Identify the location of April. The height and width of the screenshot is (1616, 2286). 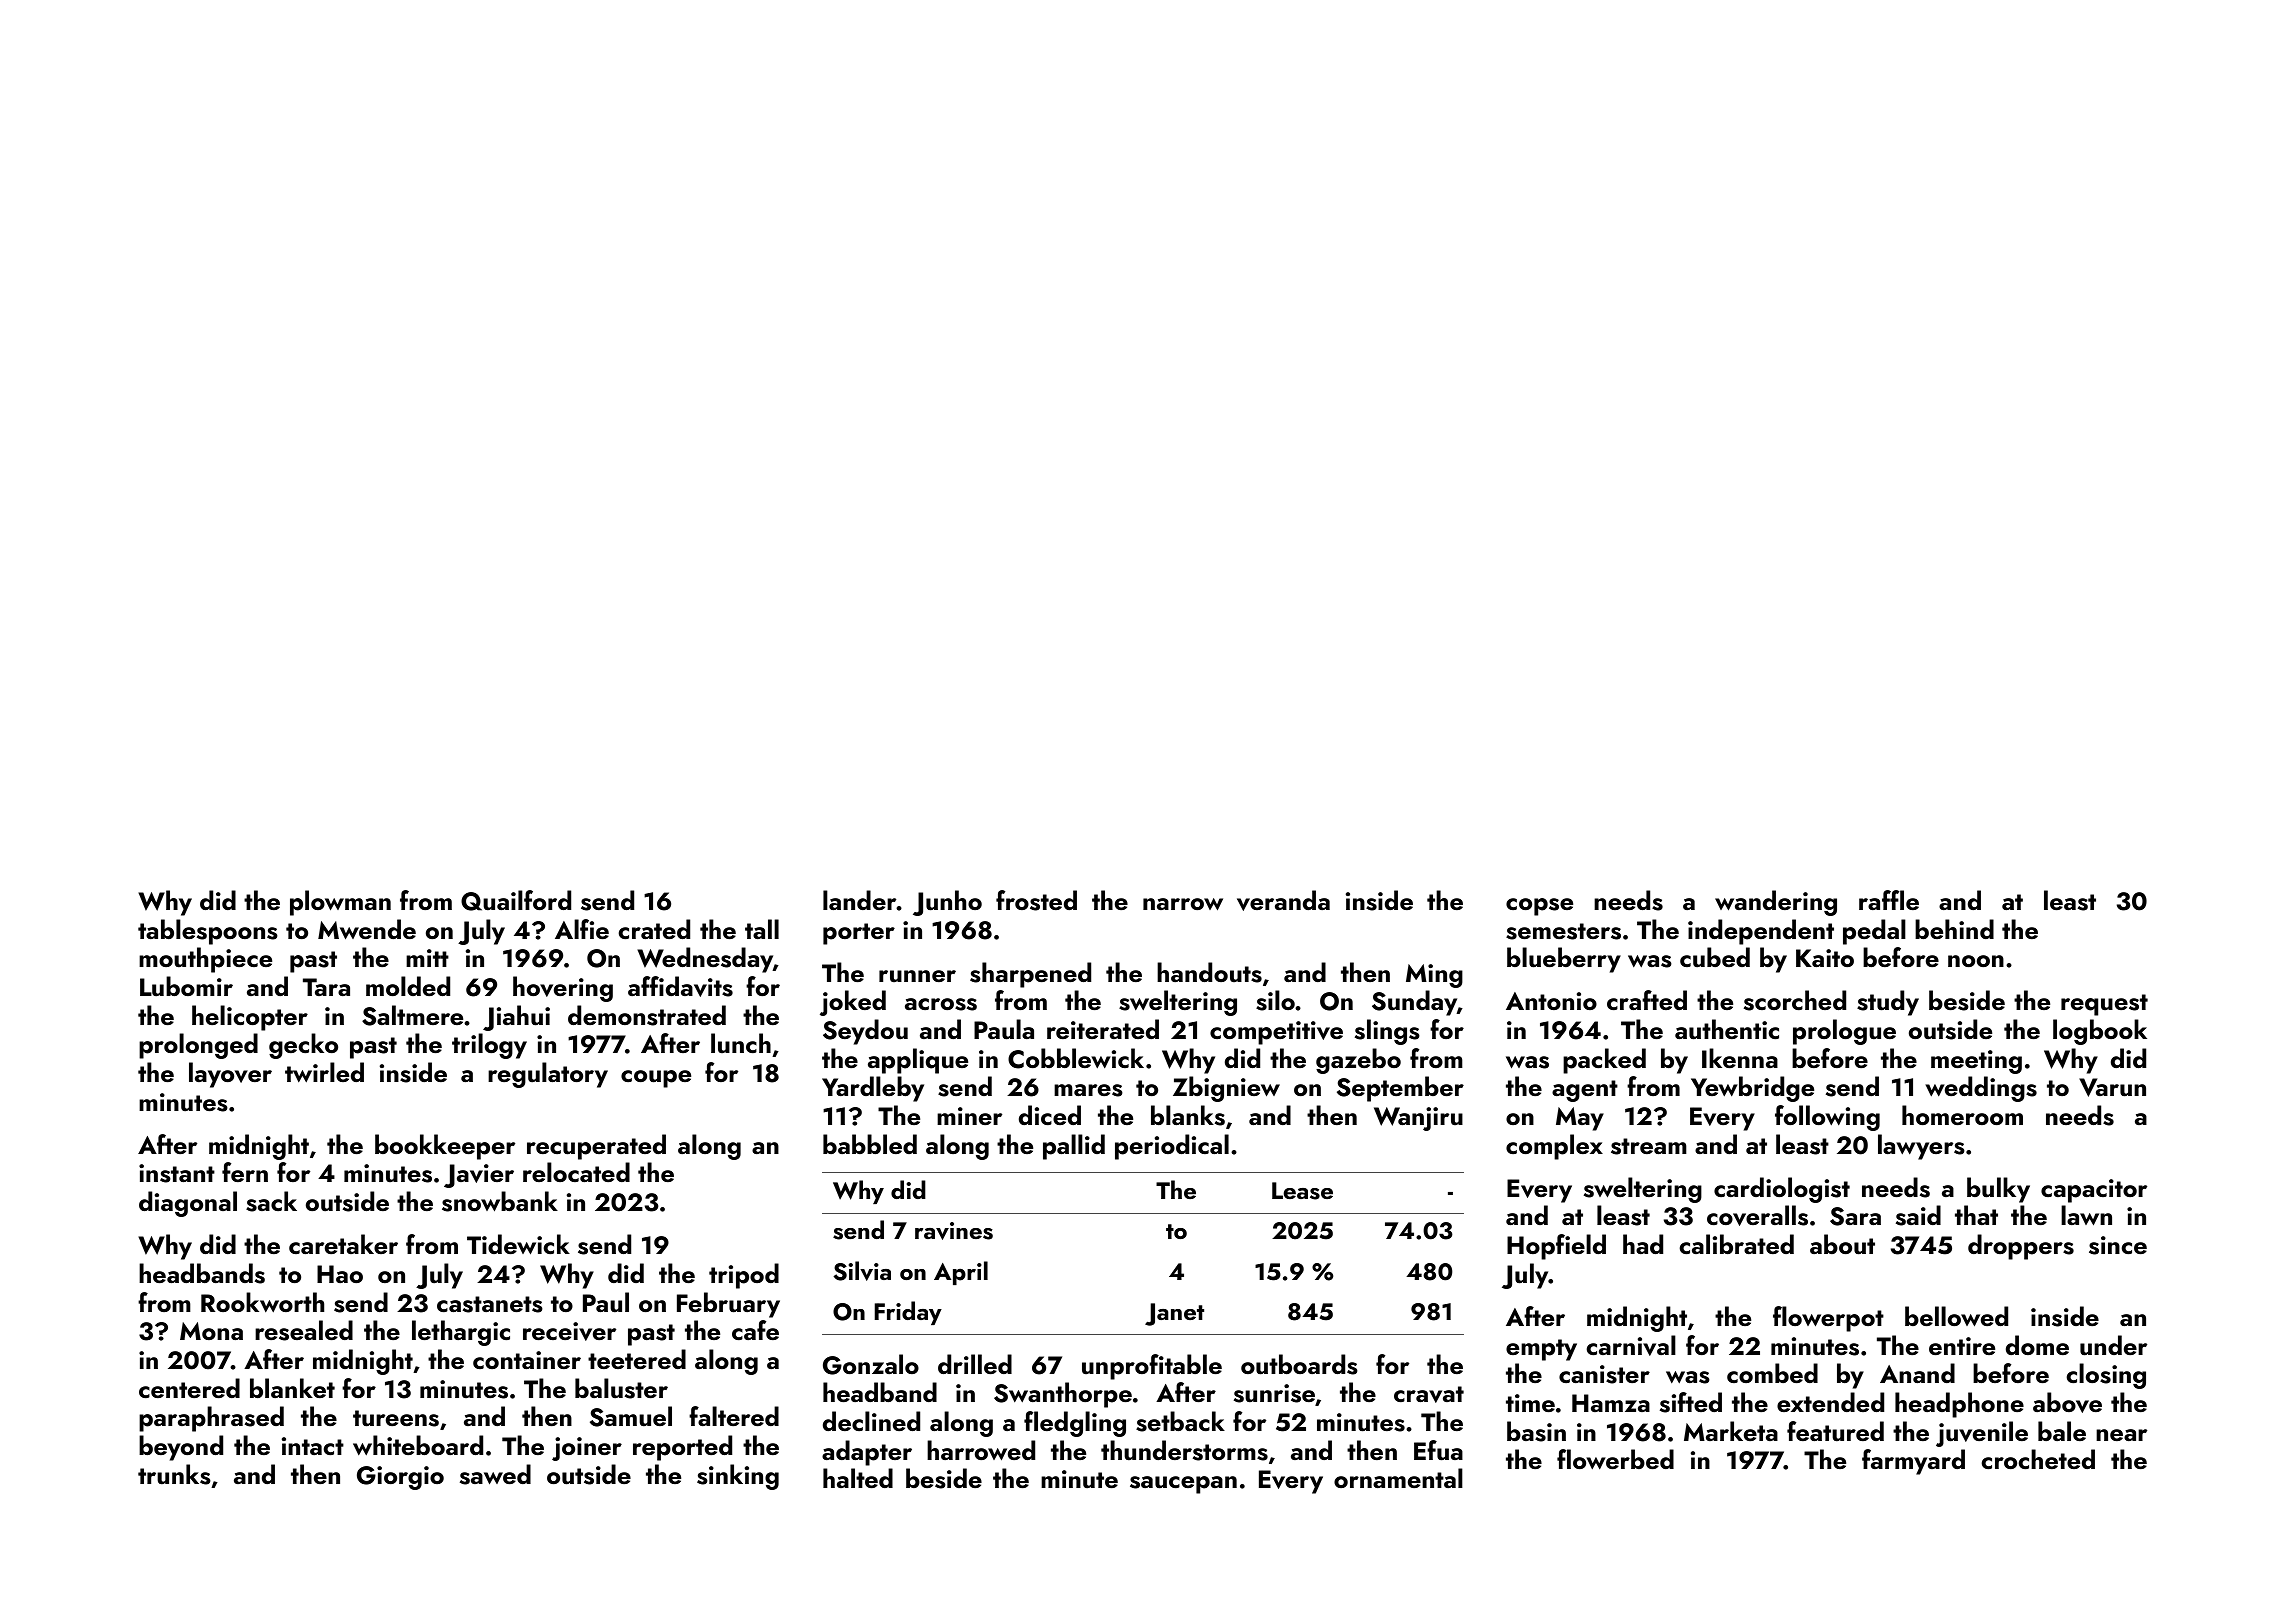
(961, 1273).
